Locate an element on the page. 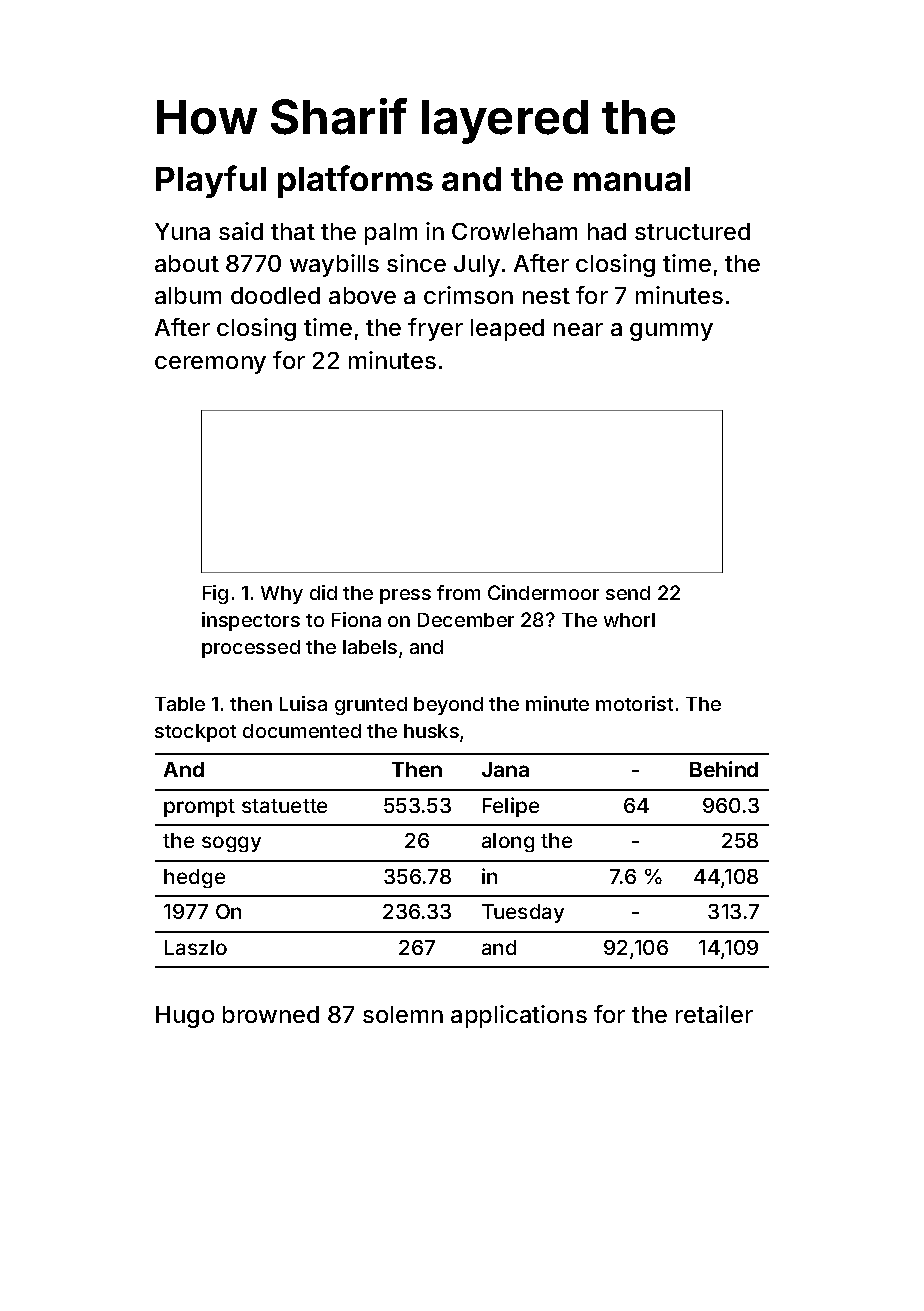 The height and width of the page is (1311, 924). manual is located at coordinates (632, 179).
